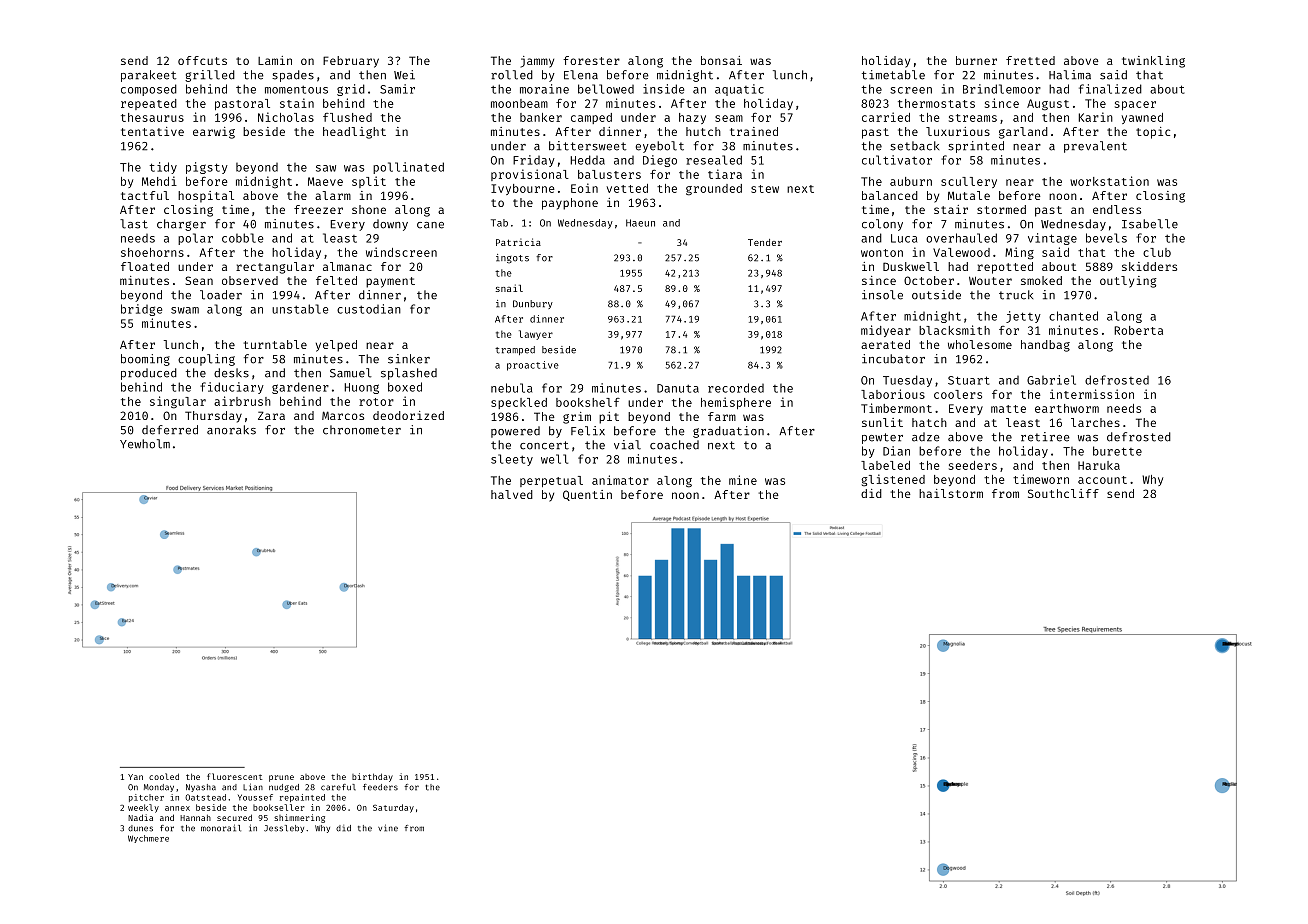 This screenshot has width=1308, height=924. I want to click on Mutale, so click(969, 195).
